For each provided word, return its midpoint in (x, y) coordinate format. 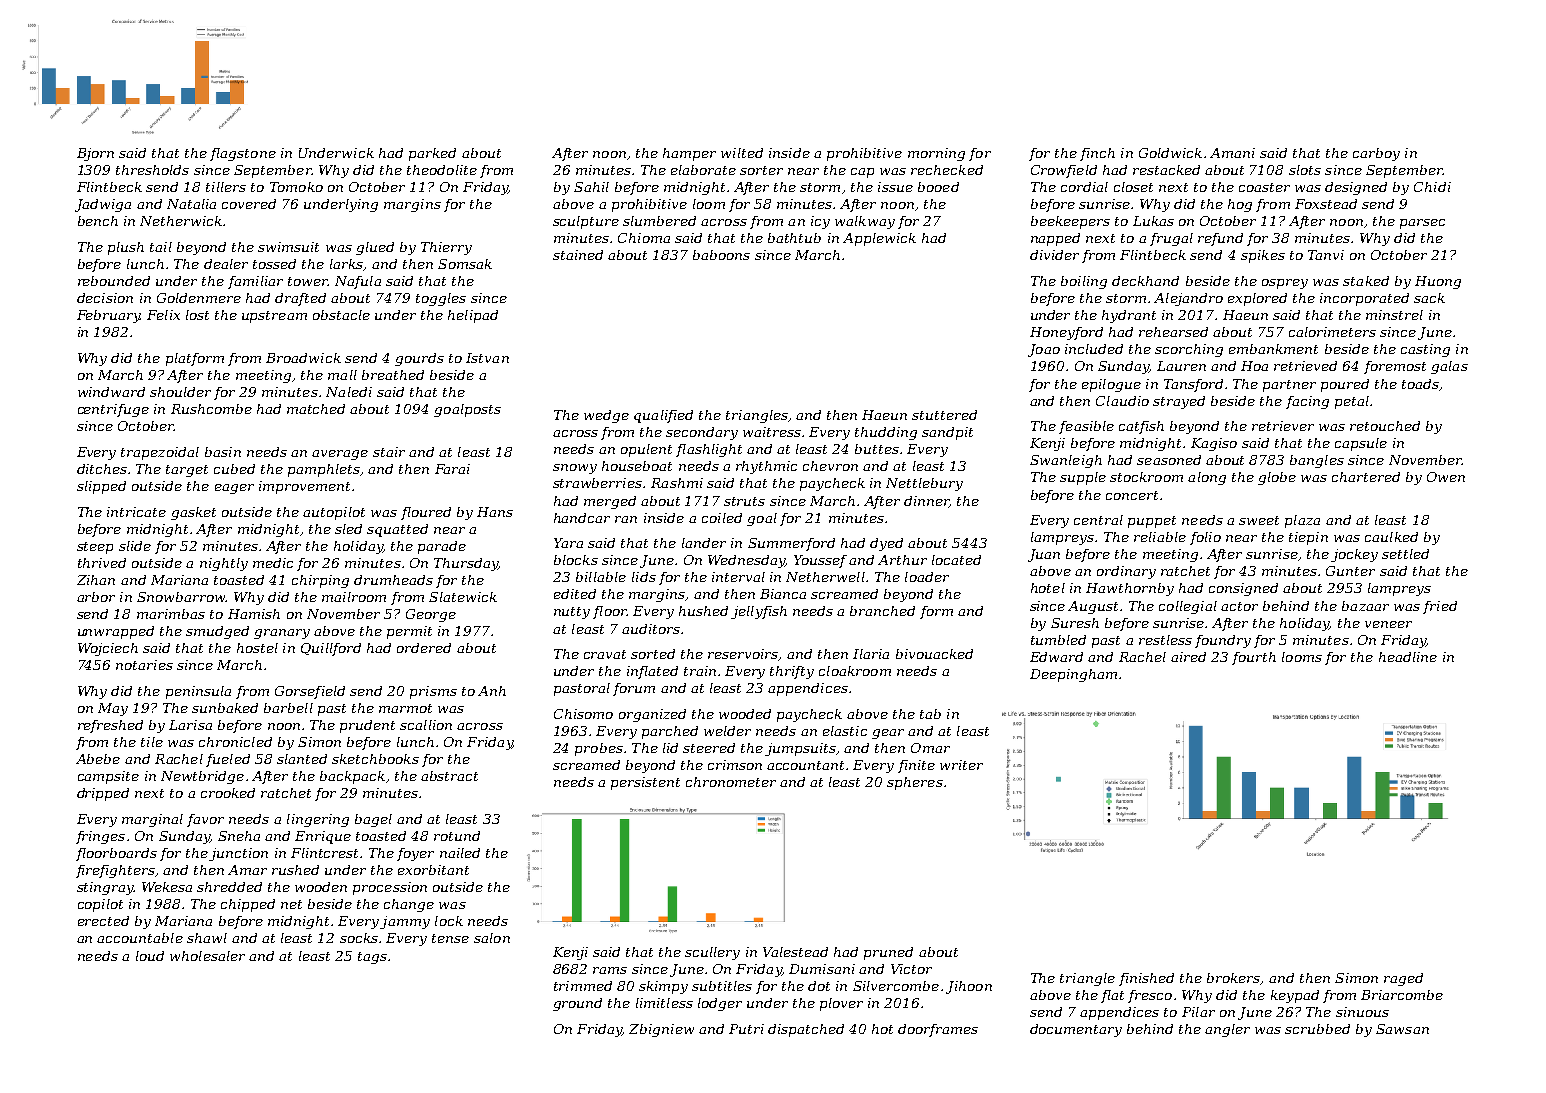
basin (223, 452)
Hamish (254, 614)
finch (1097, 154)
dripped (103, 794)
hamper (689, 154)
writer (961, 765)
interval (738, 577)
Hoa (1254, 366)
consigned (1243, 589)
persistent (645, 783)
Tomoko (296, 187)
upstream (274, 317)
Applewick (879, 239)
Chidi (1432, 187)
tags (372, 958)
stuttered (944, 415)
